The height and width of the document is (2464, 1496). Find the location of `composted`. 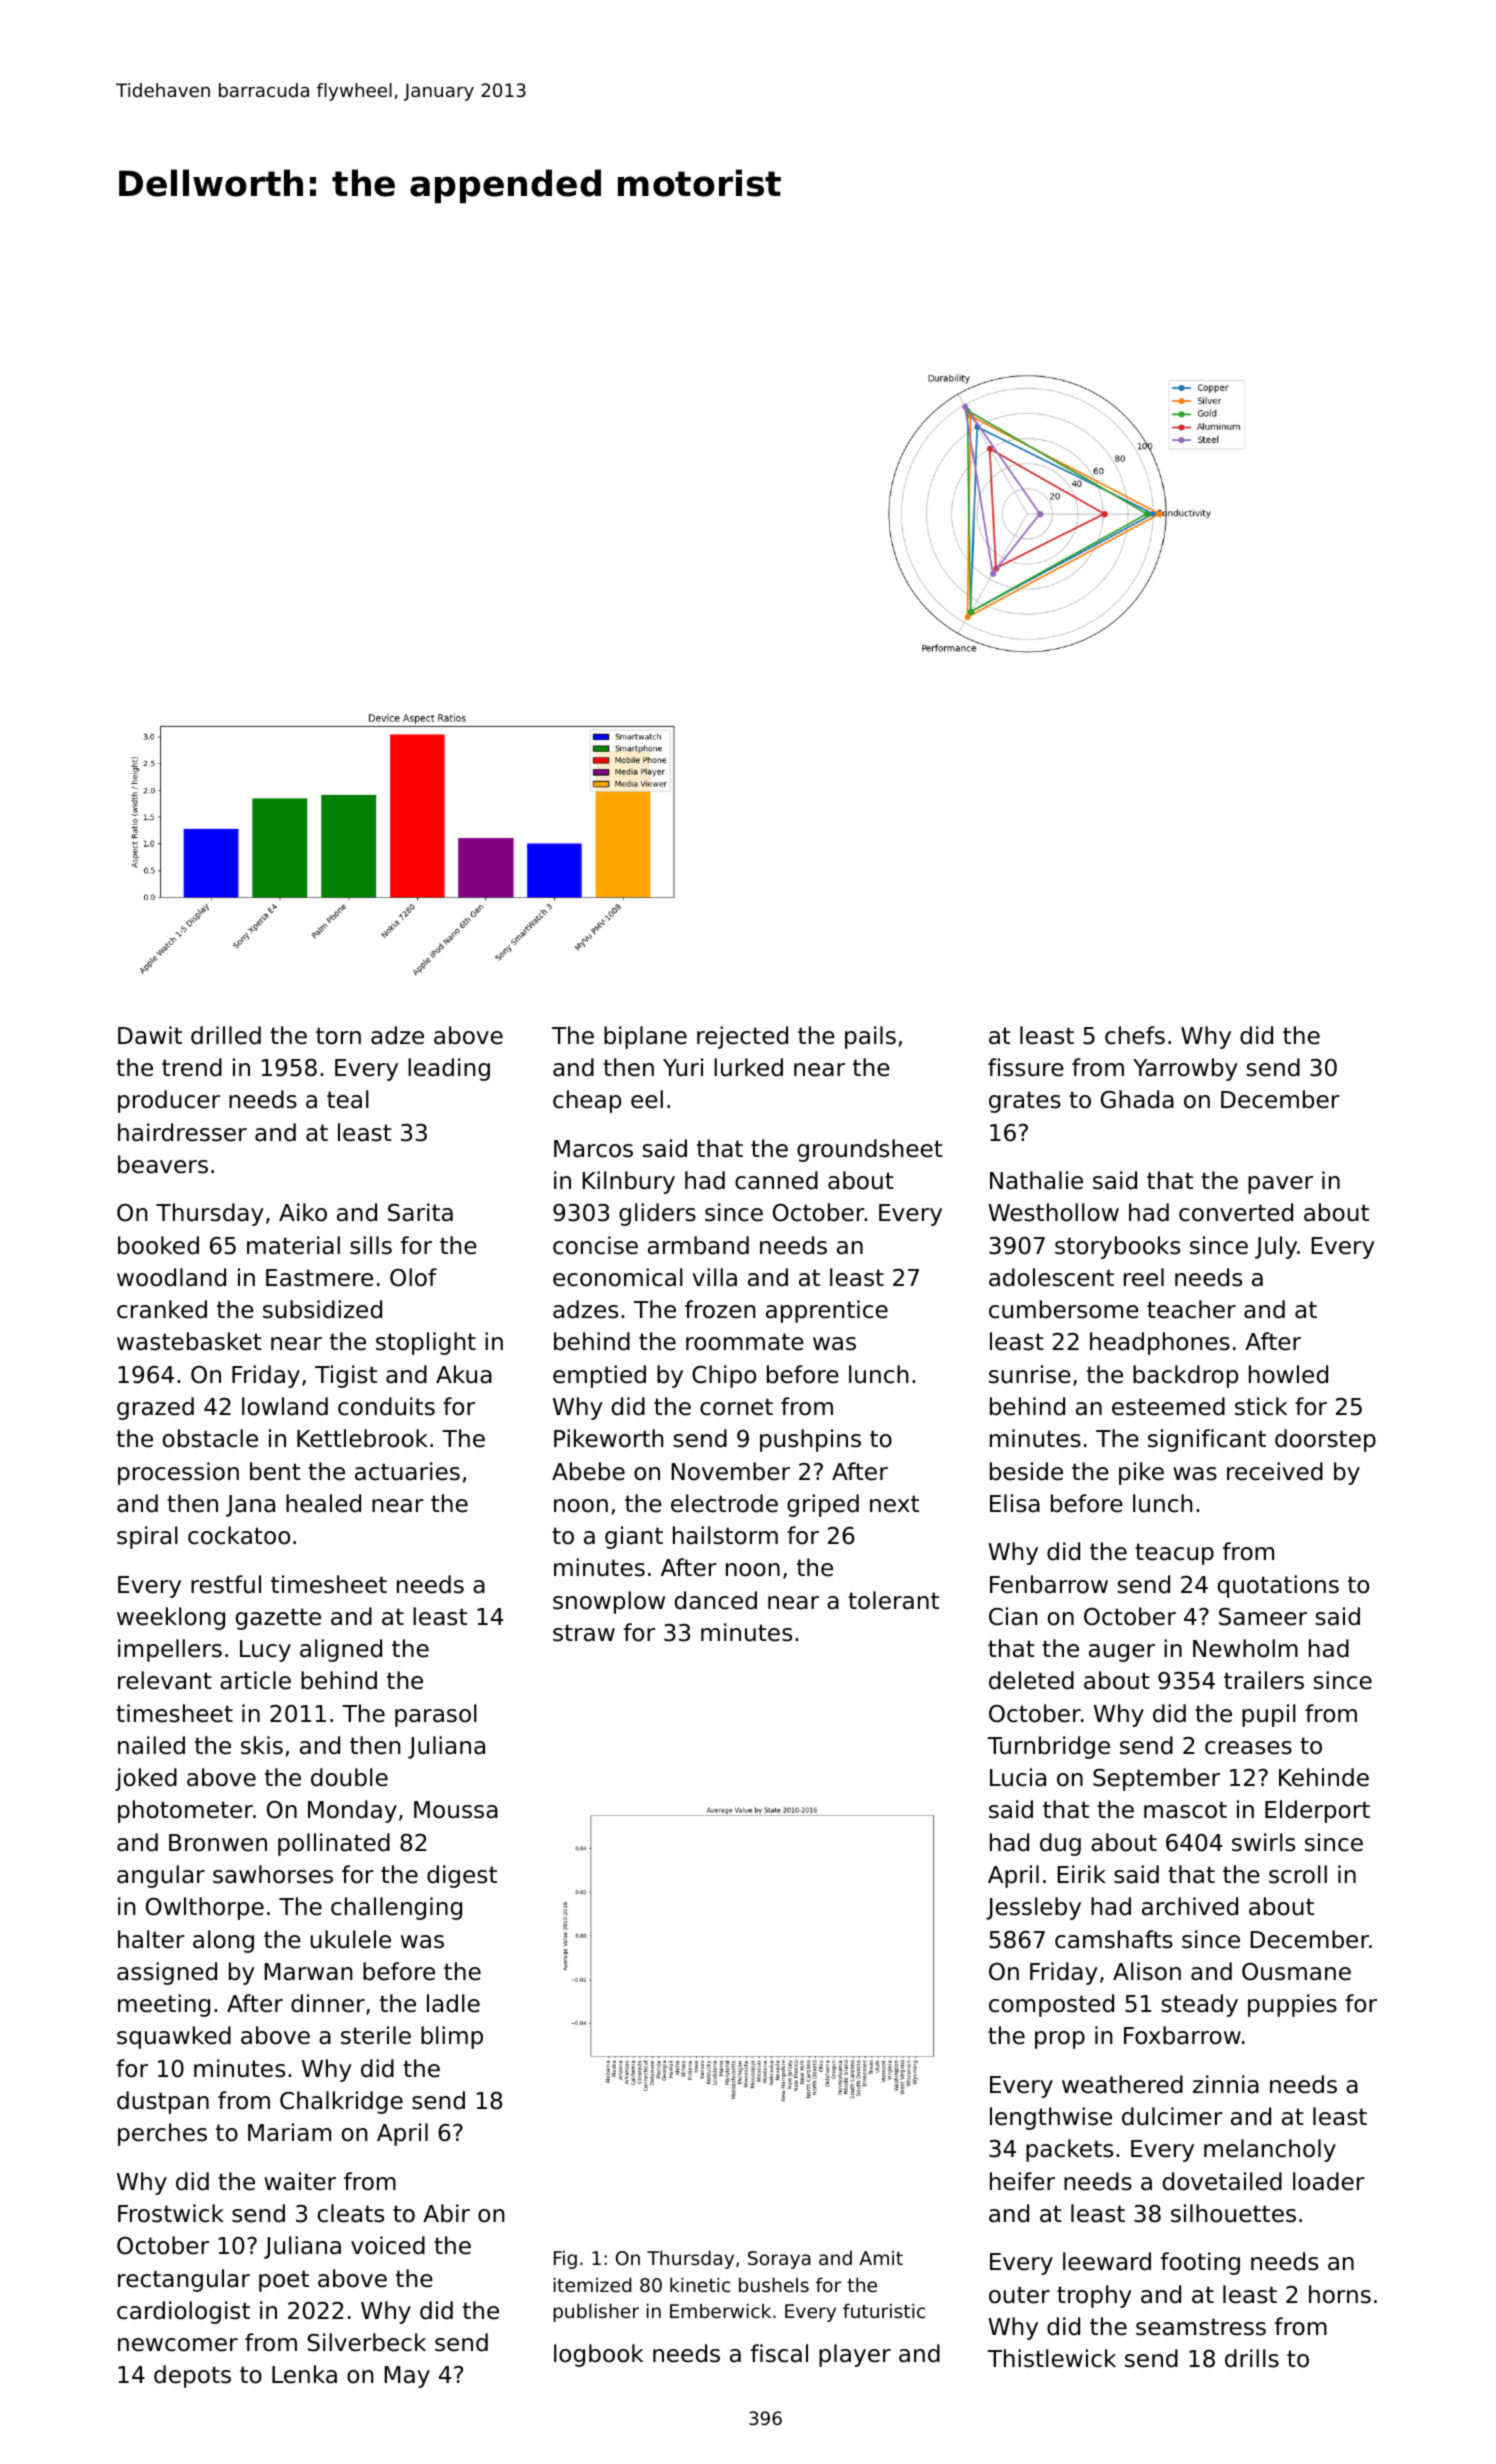

composted is located at coordinates (1051, 2005).
